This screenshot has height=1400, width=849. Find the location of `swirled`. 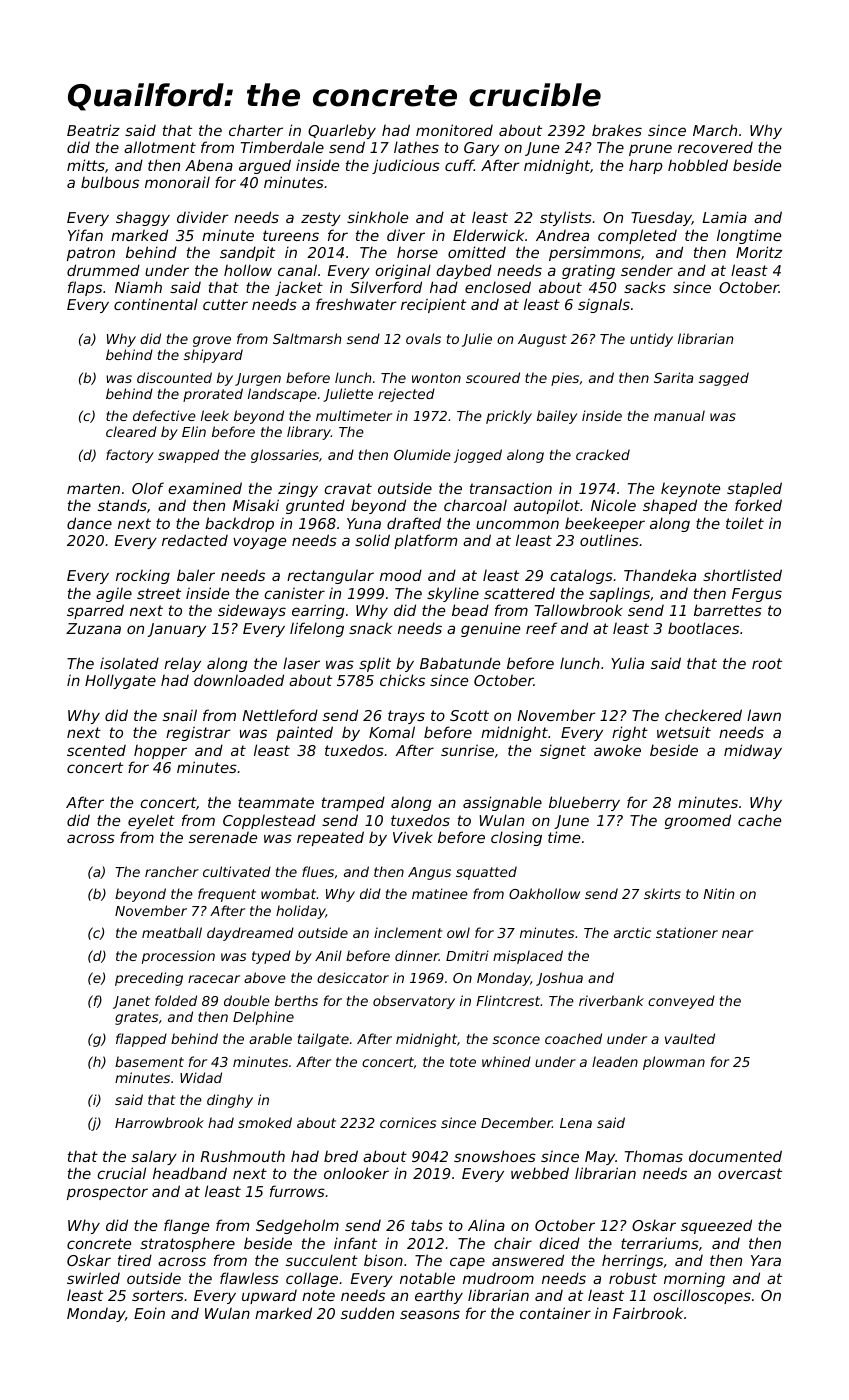

swirled is located at coordinates (93, 1278).
